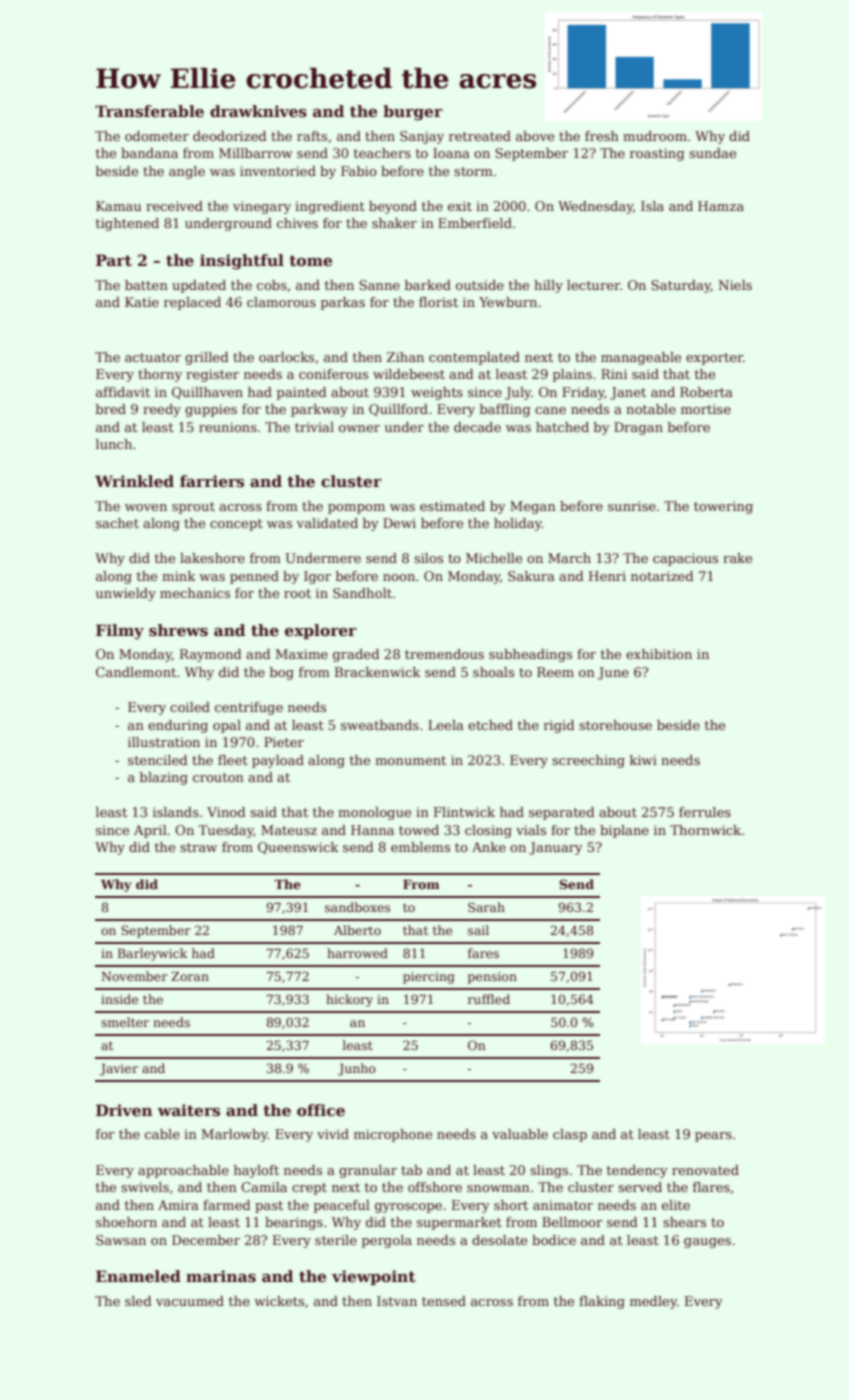  Describe the element at coordinates (713, 1137) in the screenshot. I see `pears` at that location.
